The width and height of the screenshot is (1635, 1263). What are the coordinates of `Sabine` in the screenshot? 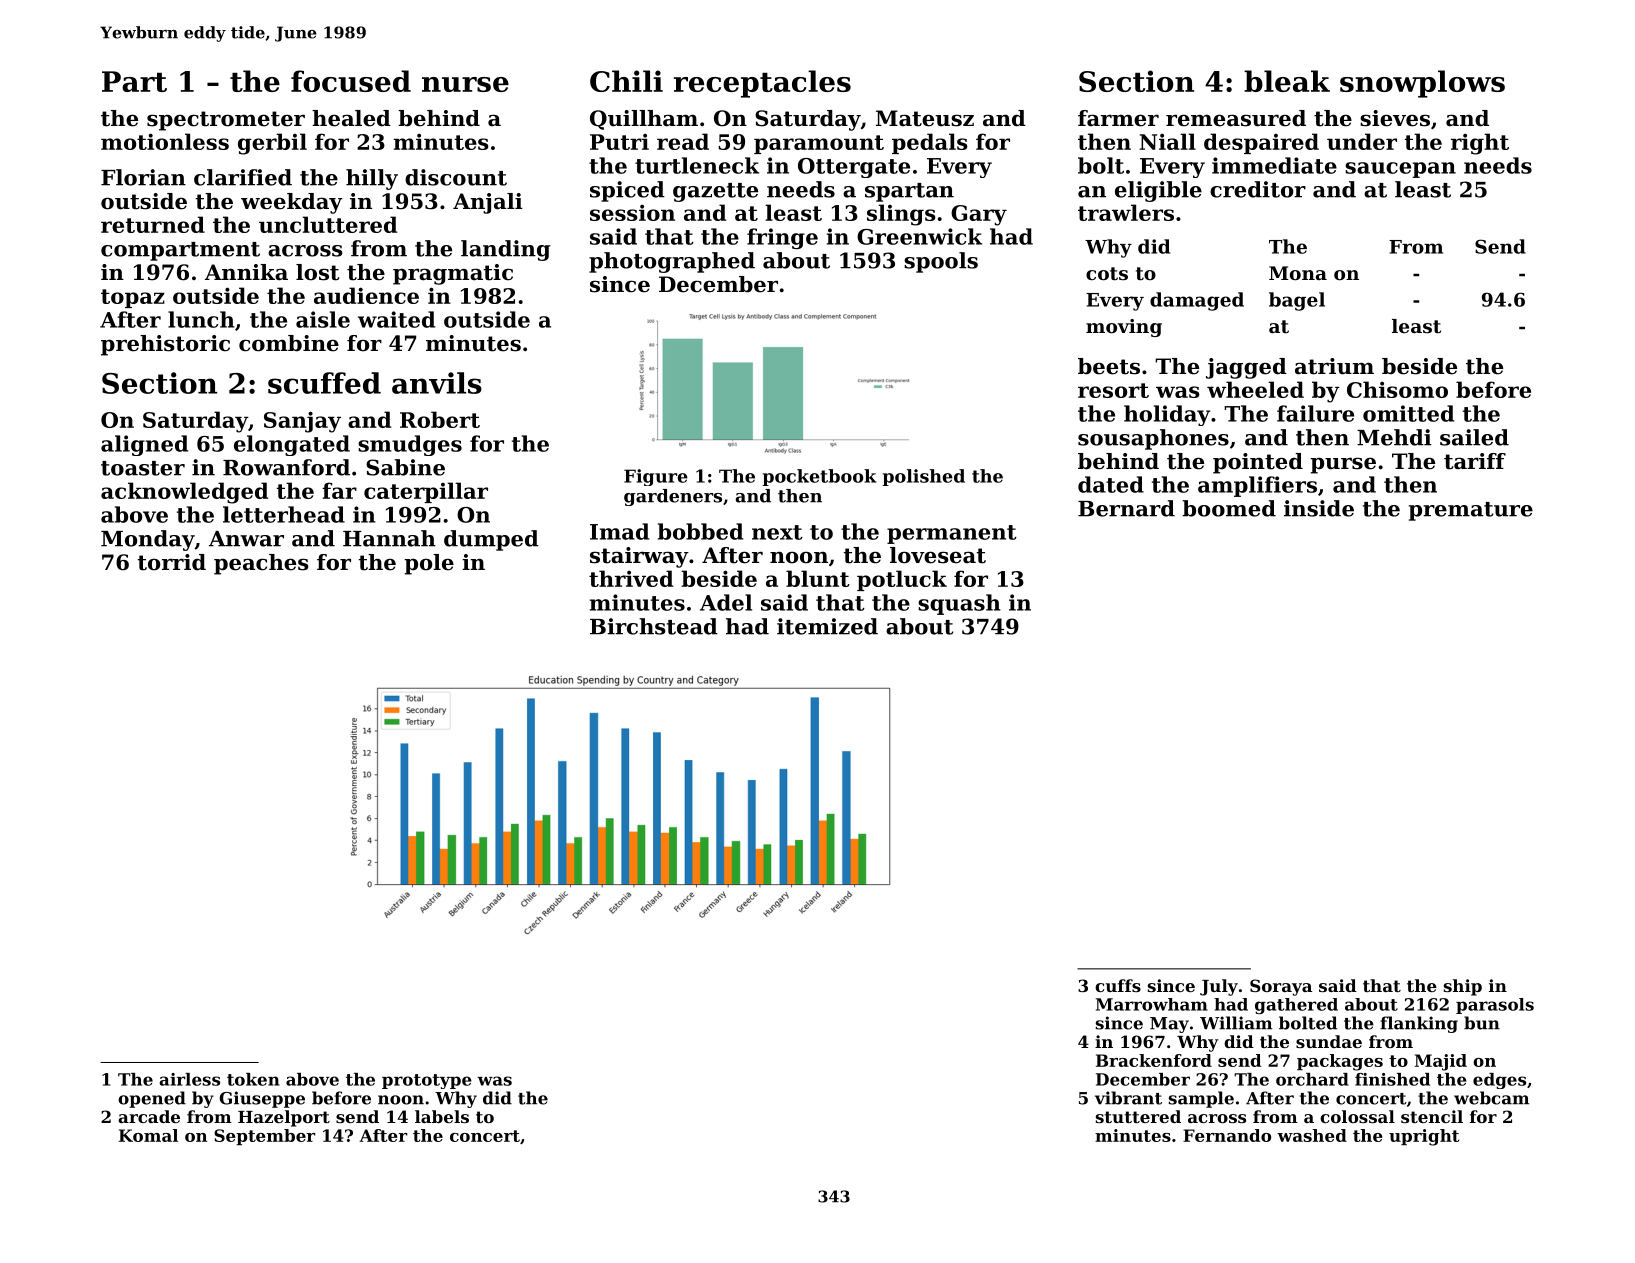 It's located at (405, 467).
